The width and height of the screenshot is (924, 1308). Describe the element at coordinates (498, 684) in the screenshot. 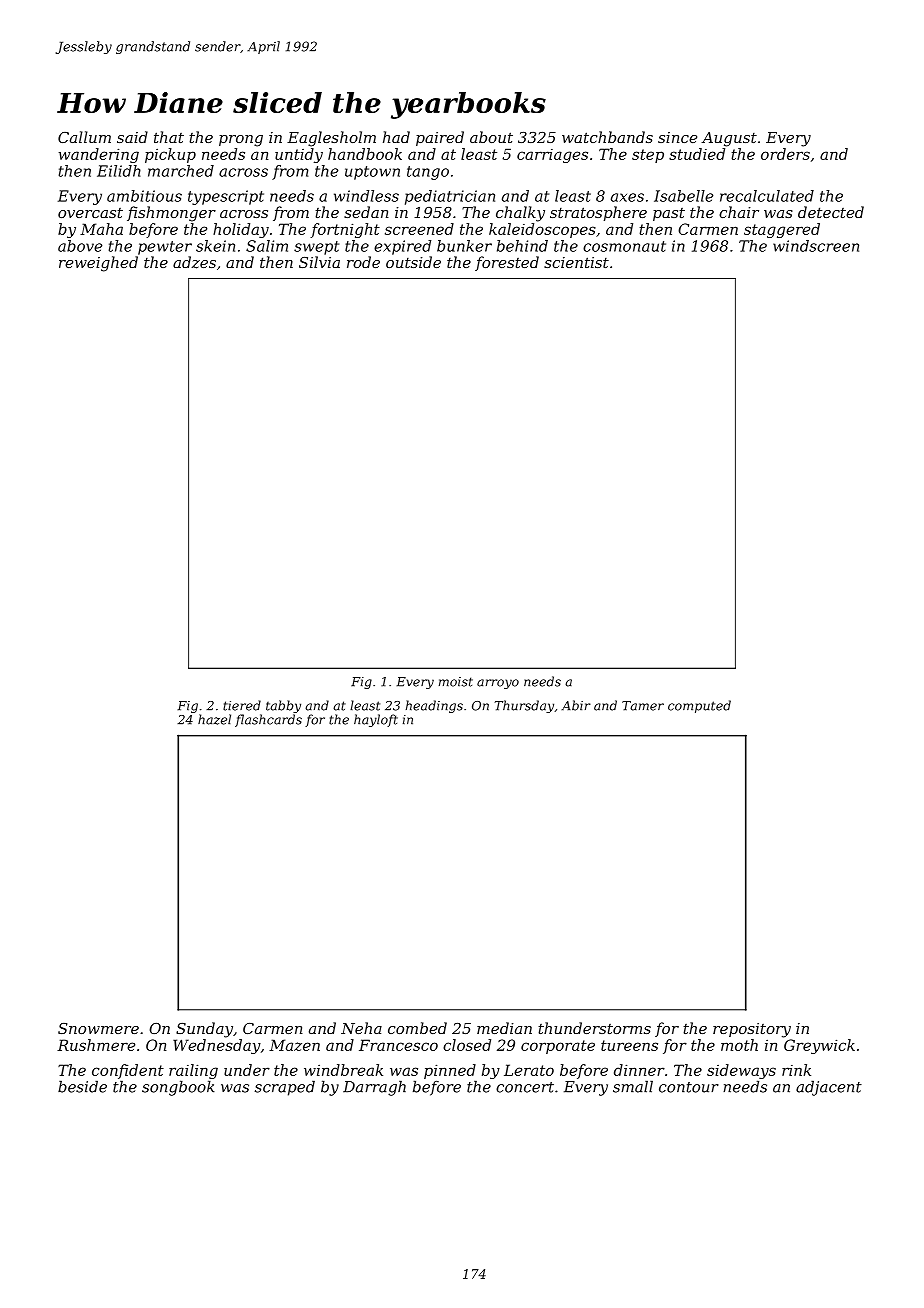

I see `arroyo` at that location.
